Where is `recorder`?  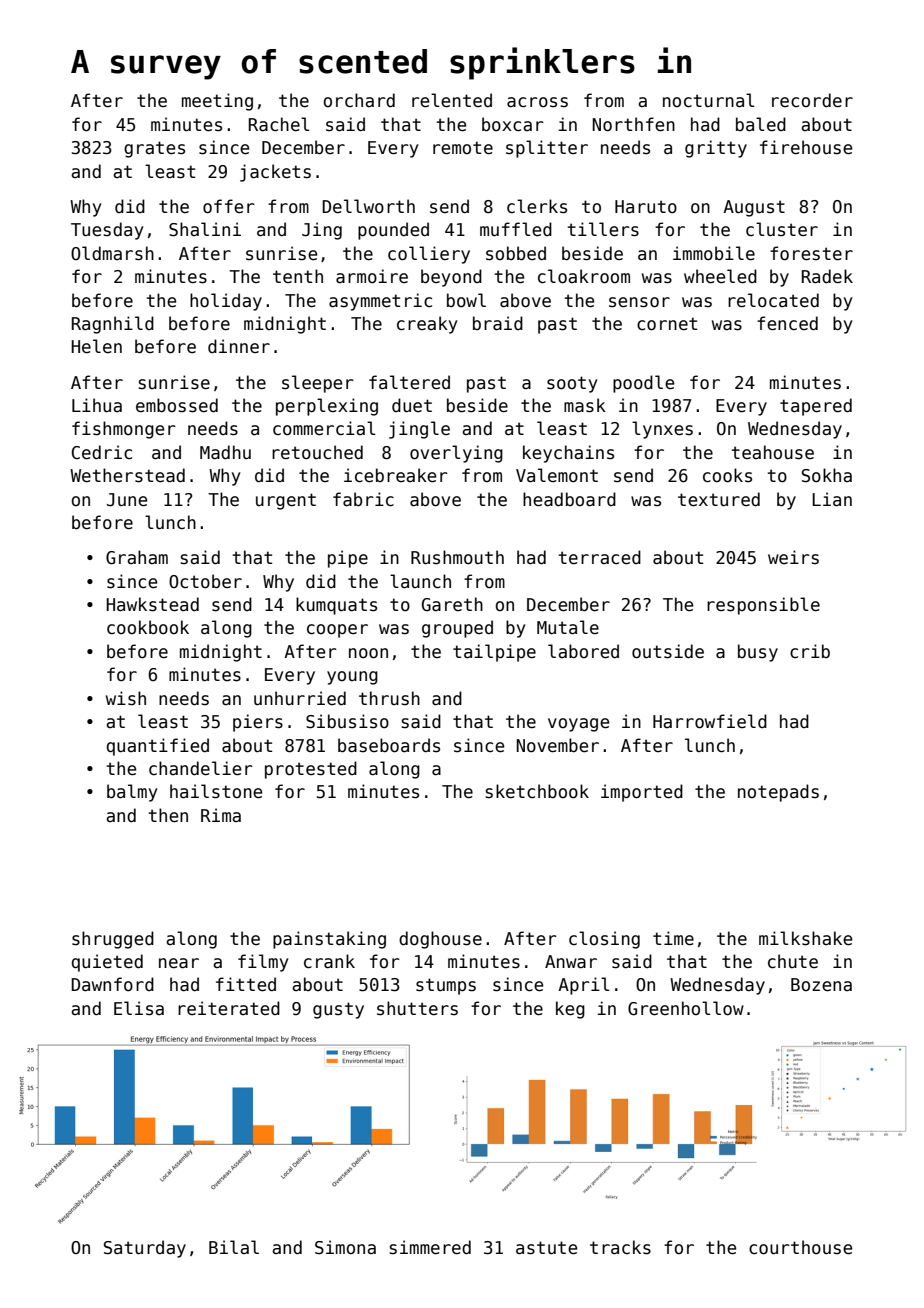
recorder is located at coordinates (812, 100).
